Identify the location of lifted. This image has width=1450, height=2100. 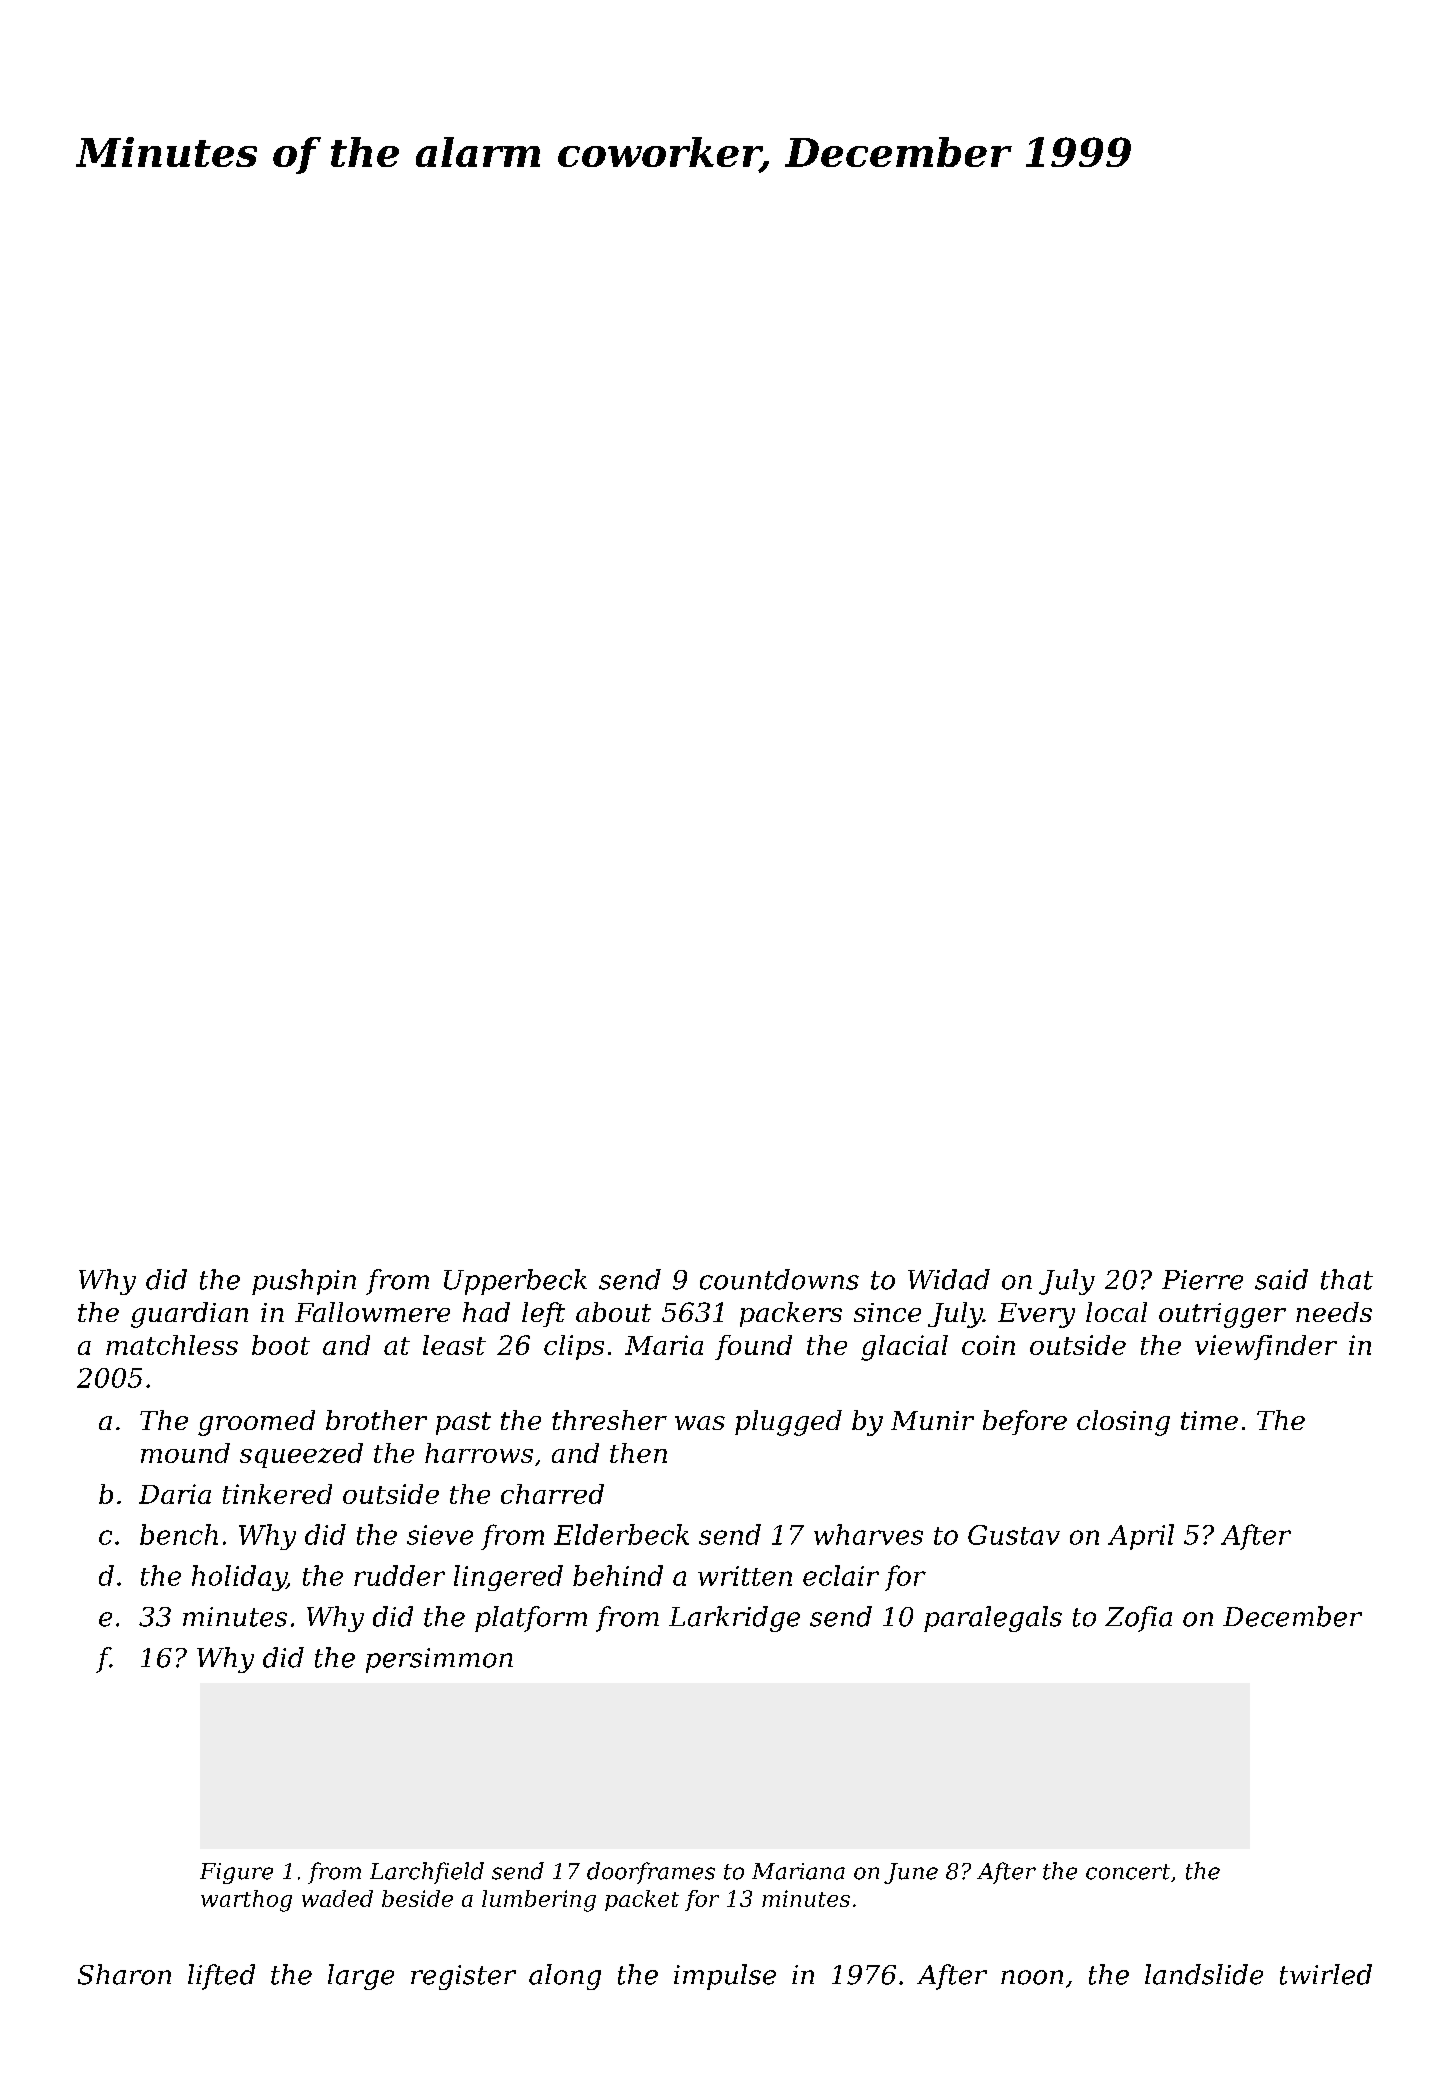
(221, 1977).
